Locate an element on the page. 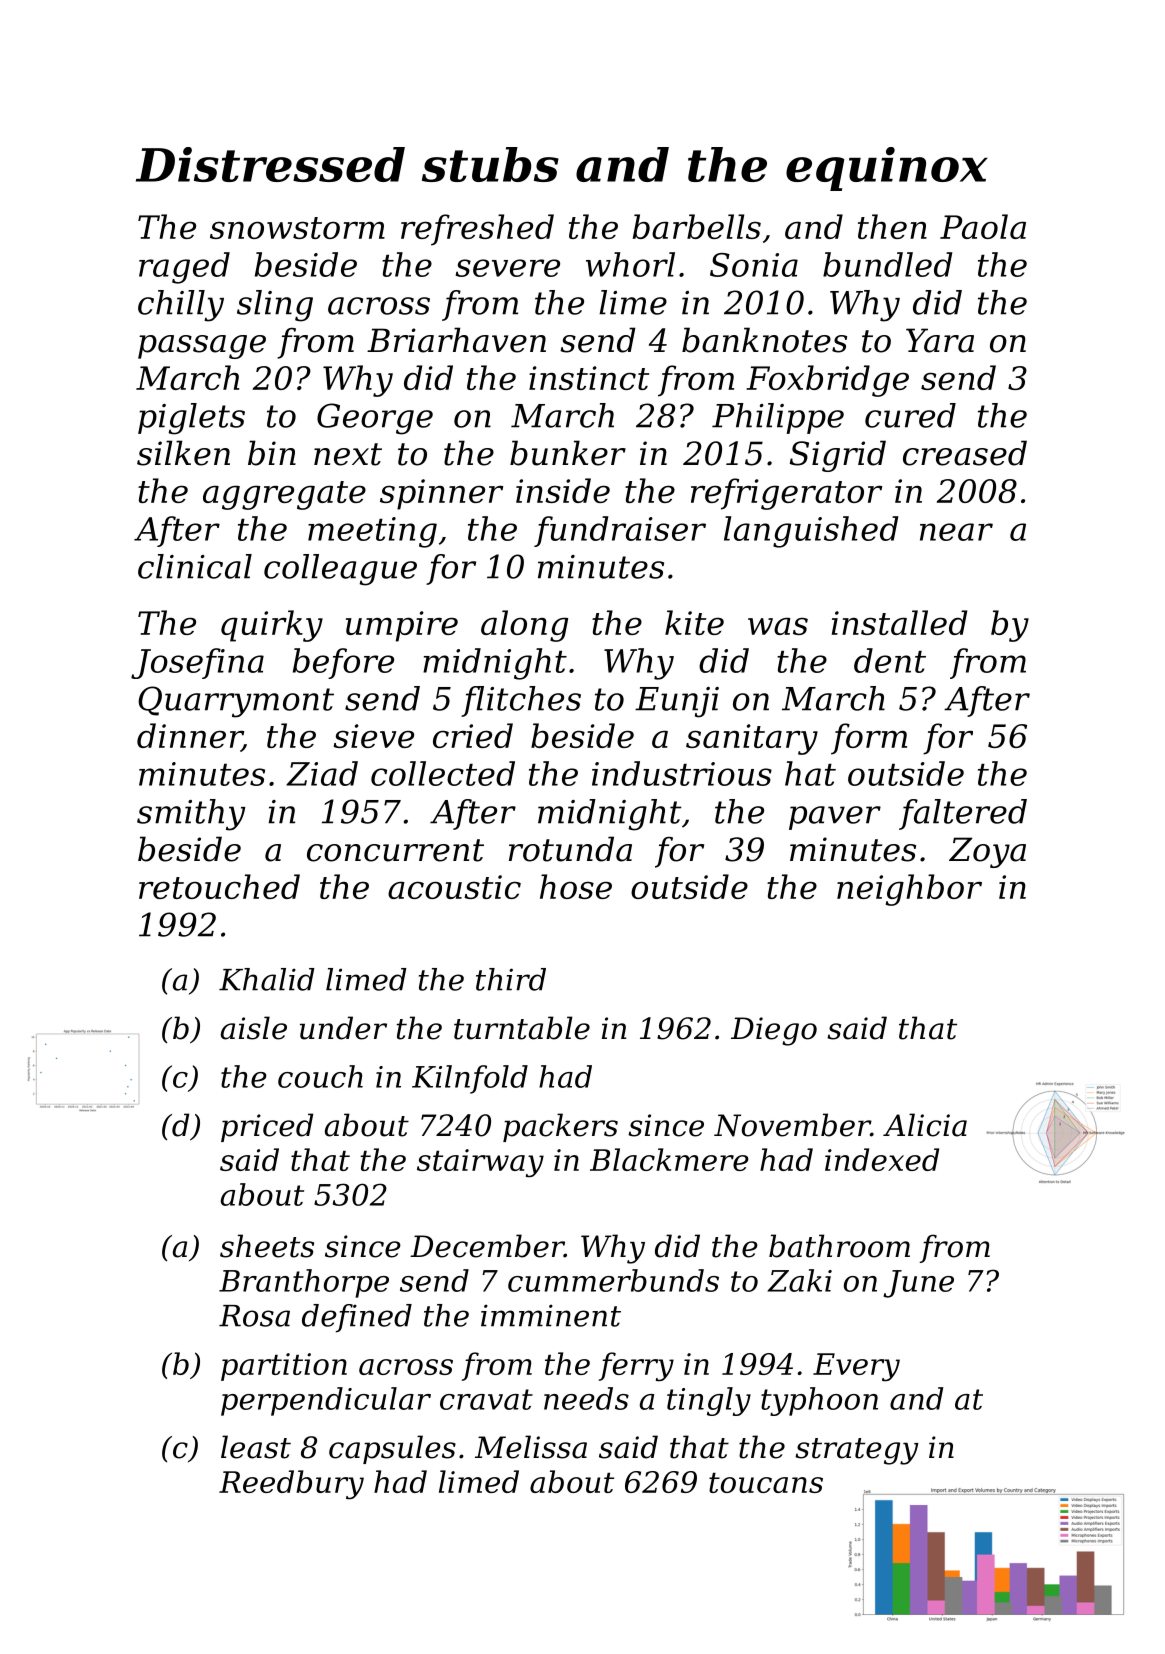  Quarrymont is located at coordinates (236, 702).
